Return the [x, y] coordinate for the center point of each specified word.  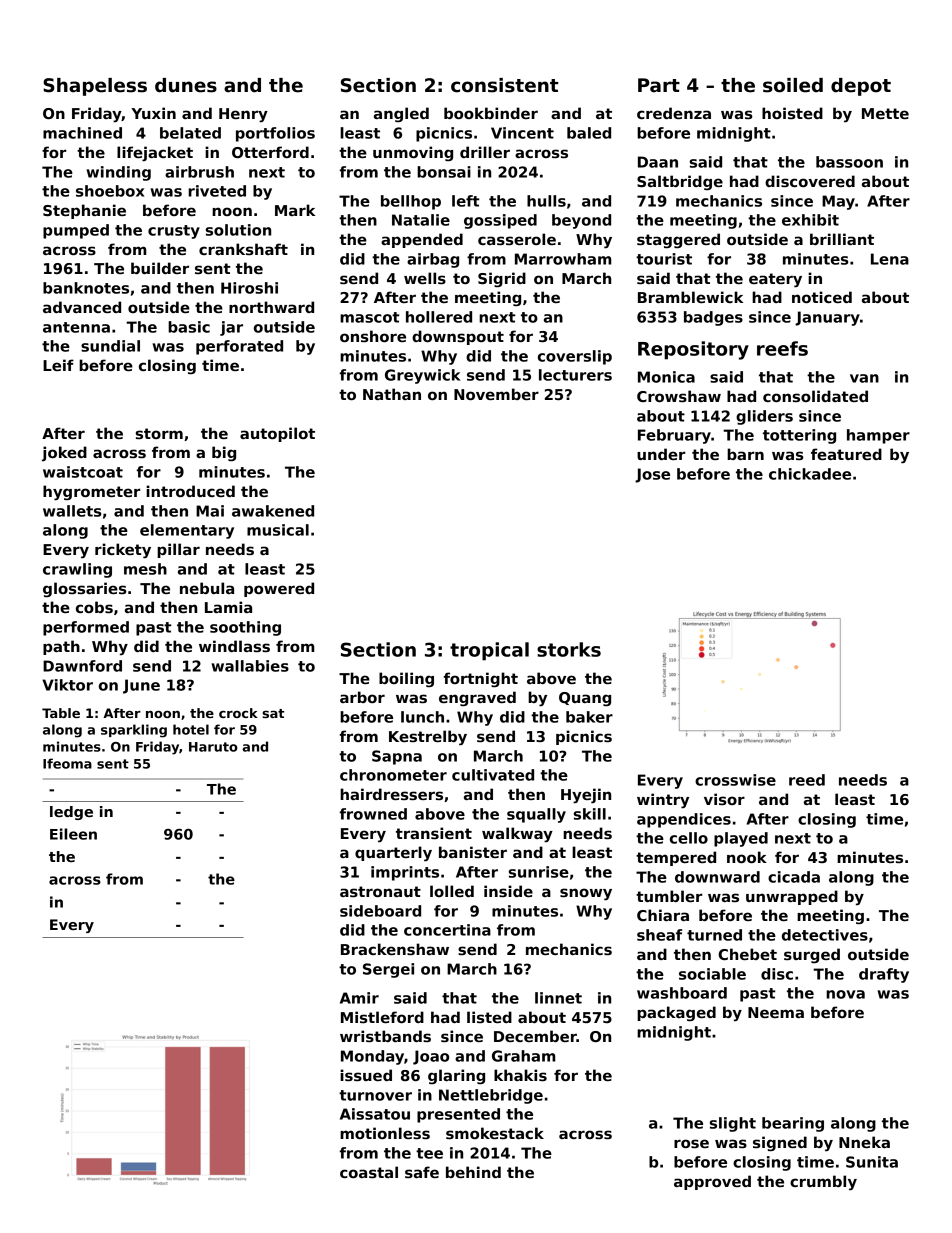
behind [473, 1172]
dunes [186, 85]
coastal [369, 1172]
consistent [505, 85]
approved [712, 1182]
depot [861, 87]
